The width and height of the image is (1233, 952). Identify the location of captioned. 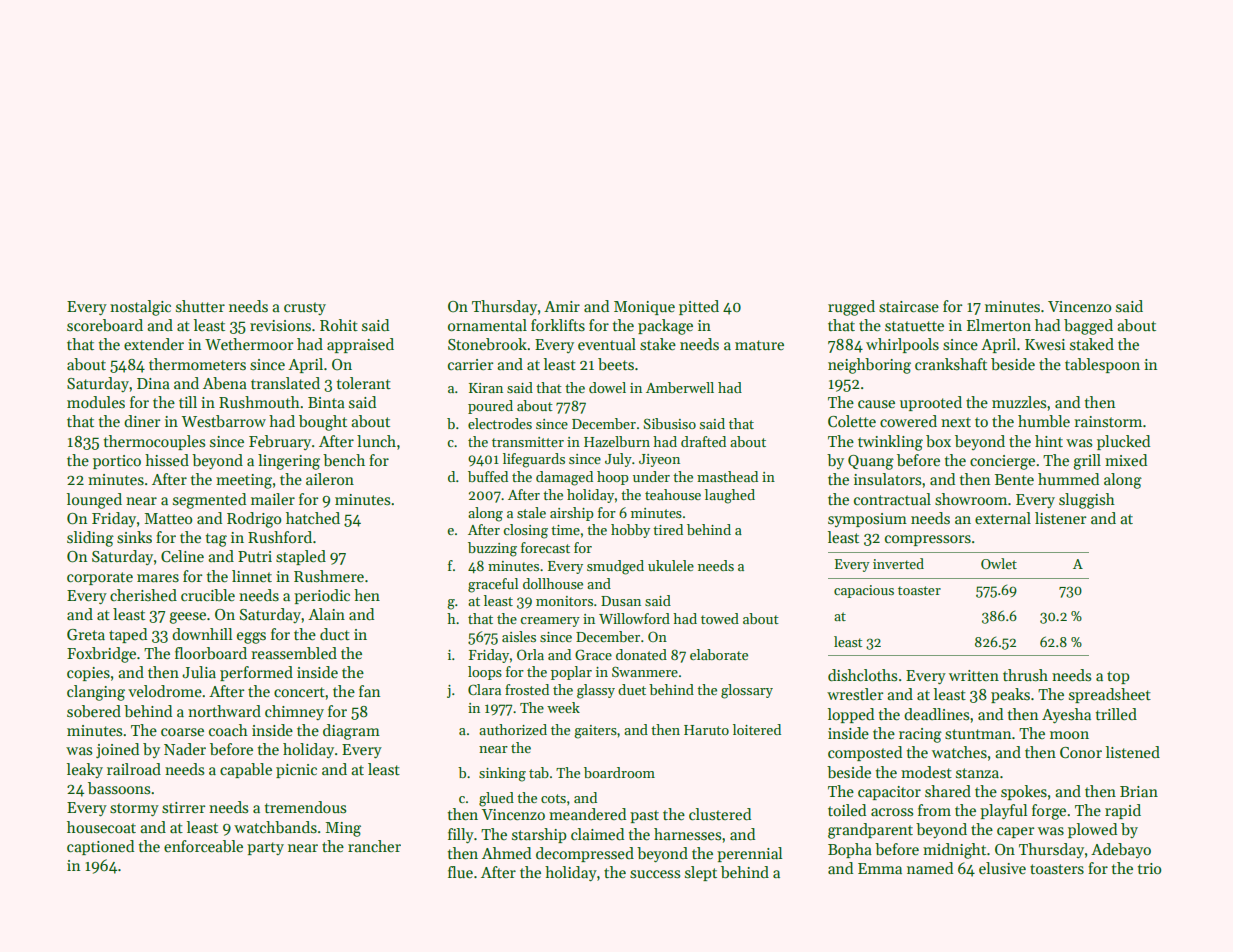
(100, 847).
